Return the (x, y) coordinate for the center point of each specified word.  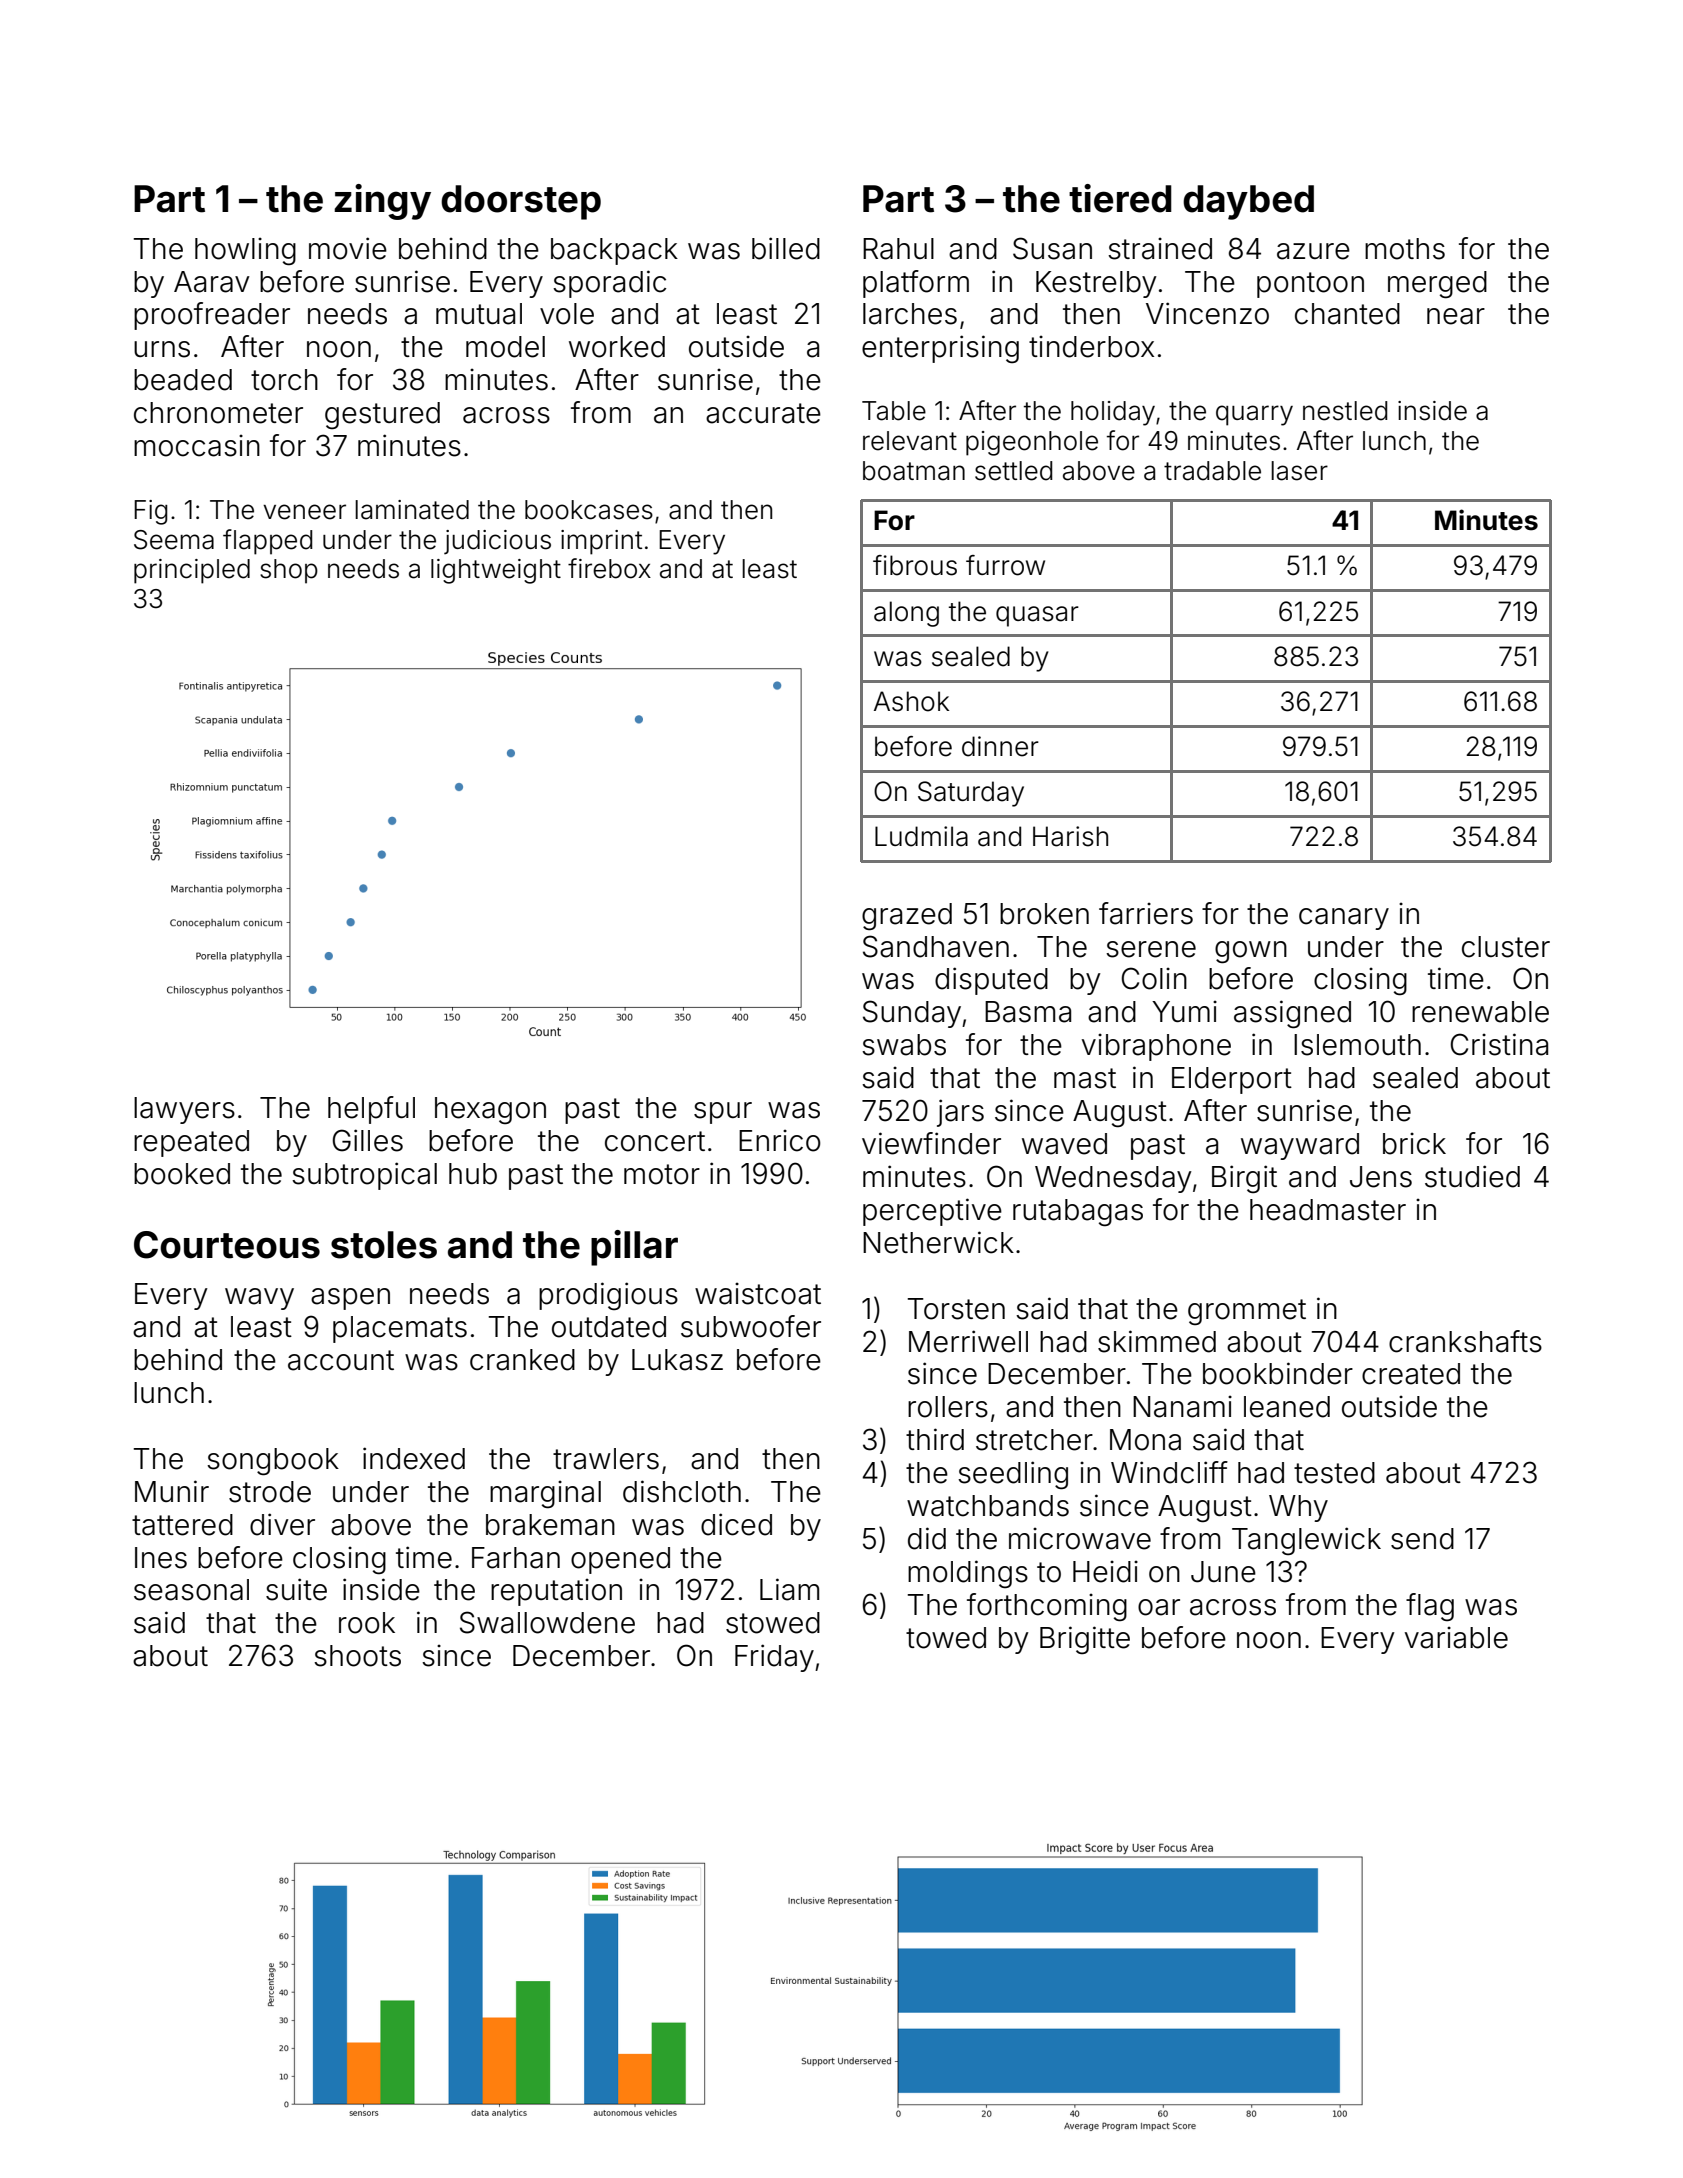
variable (1456, 1638)
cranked (522, 1360)
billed (786, 248)
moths (1405, 249)
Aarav (212, 282)
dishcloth (682, 1491)
